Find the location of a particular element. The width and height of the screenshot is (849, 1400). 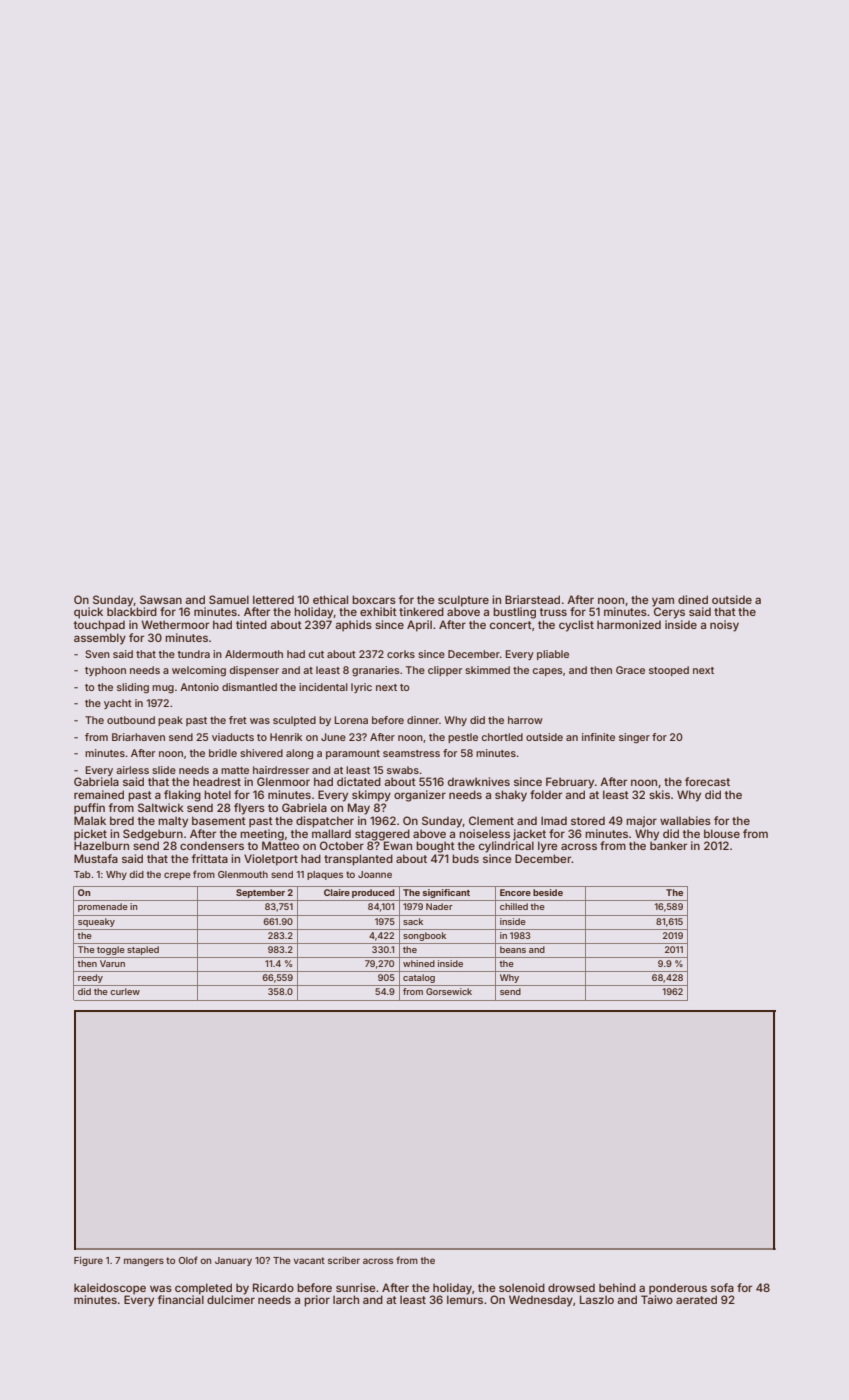

Sawsan is located at coordinates (161, 599).
